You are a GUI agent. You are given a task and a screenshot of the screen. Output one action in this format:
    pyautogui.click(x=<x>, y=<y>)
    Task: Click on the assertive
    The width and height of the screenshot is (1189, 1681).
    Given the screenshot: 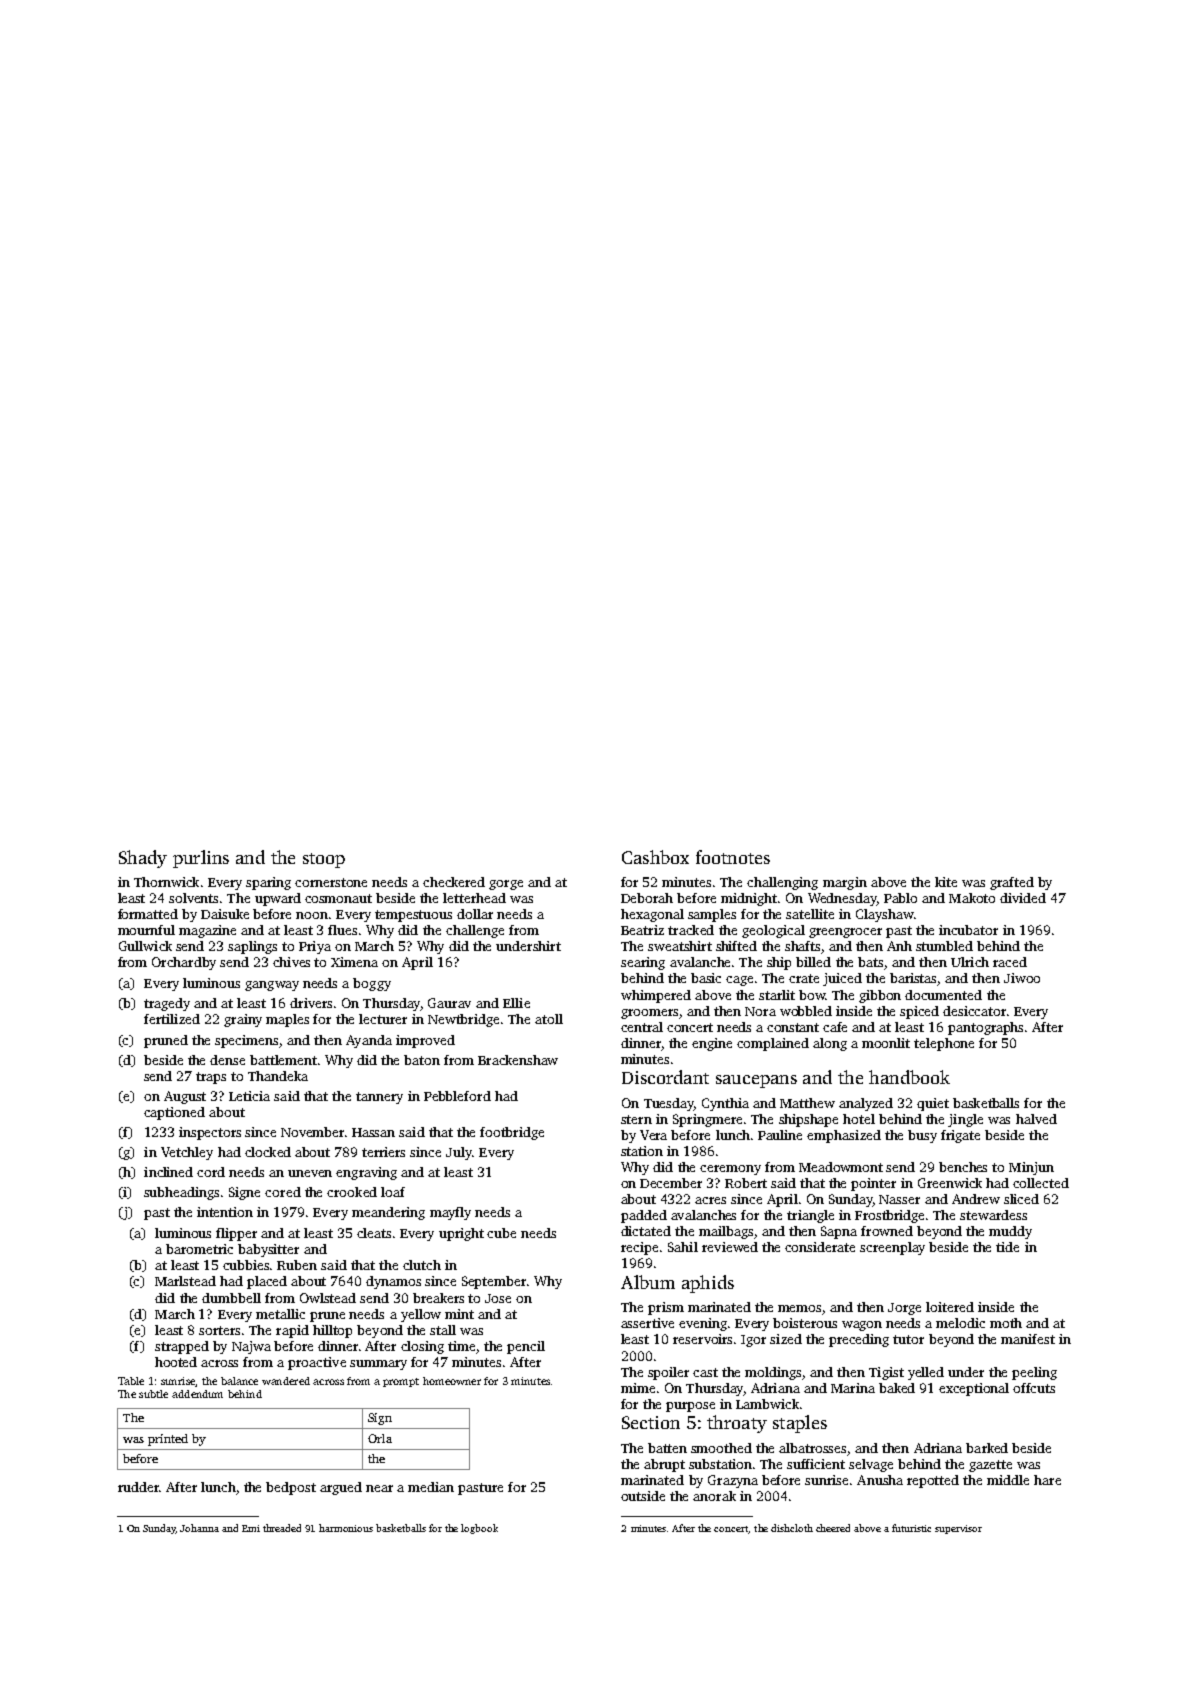 What is the action you would take?
    pyautogui.click(x=647, y=1323)
